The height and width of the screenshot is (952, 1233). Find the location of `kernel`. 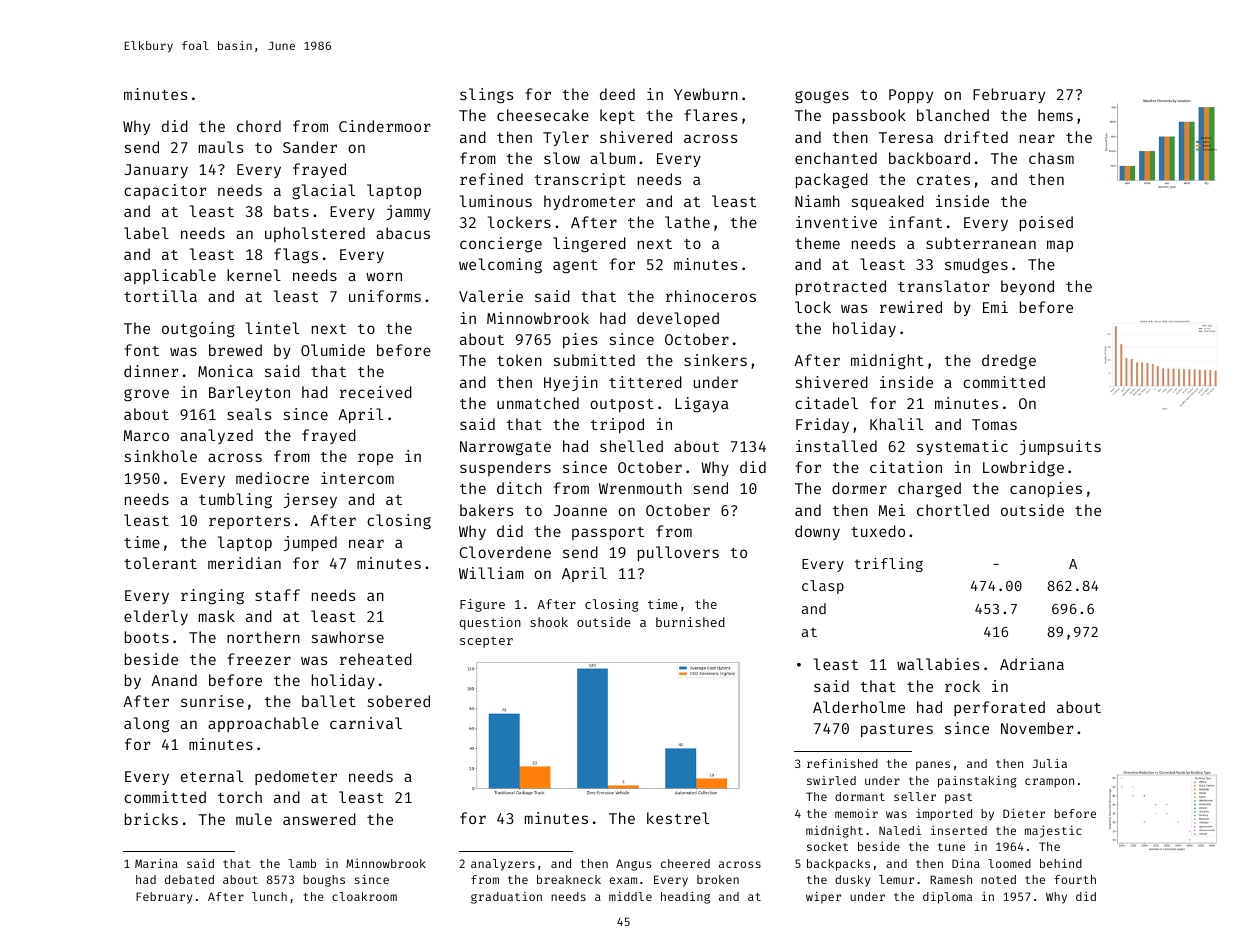

kernel is located at coordinates (254, 275).
